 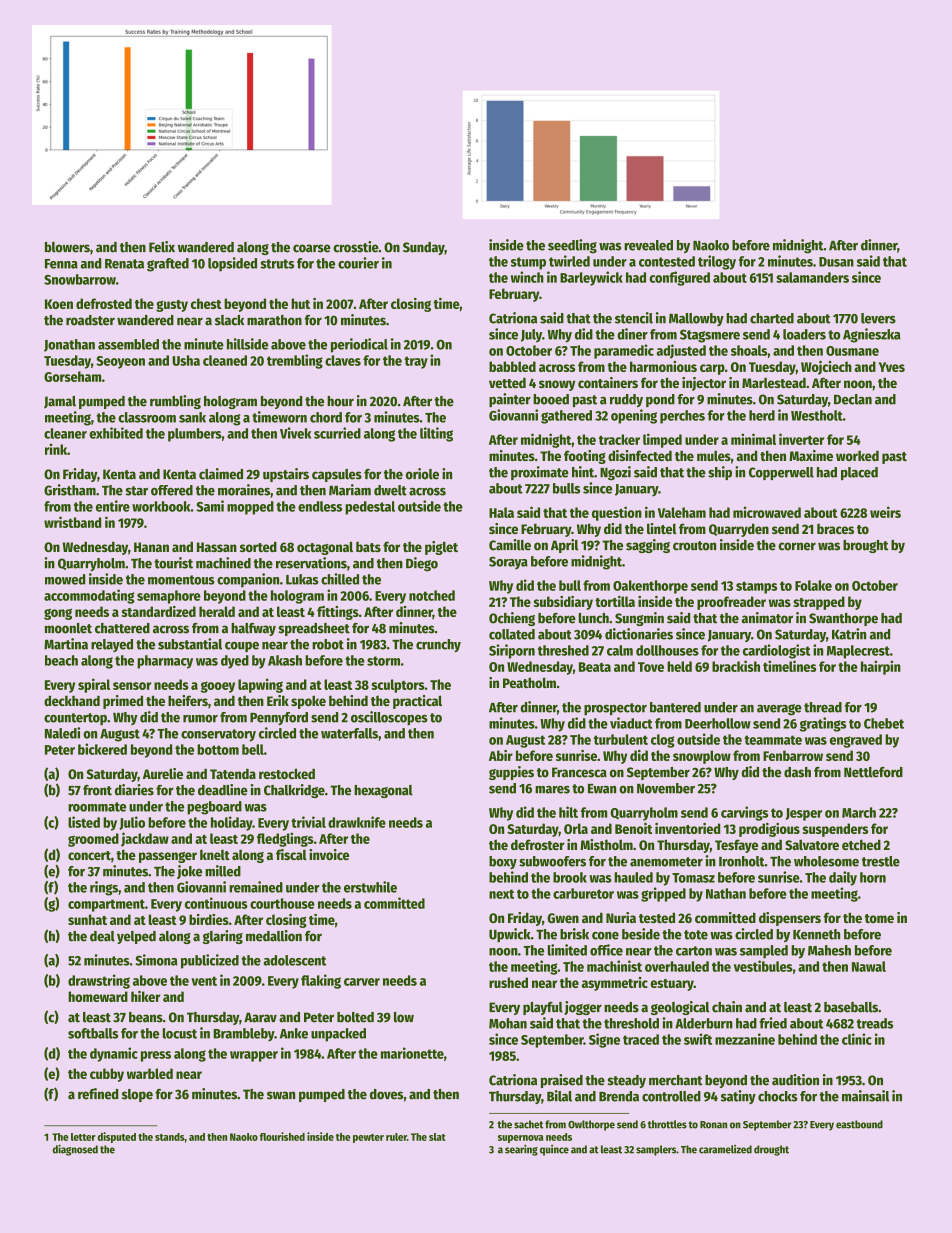 I want to click on Naledi, so click(x=62, y=733).
